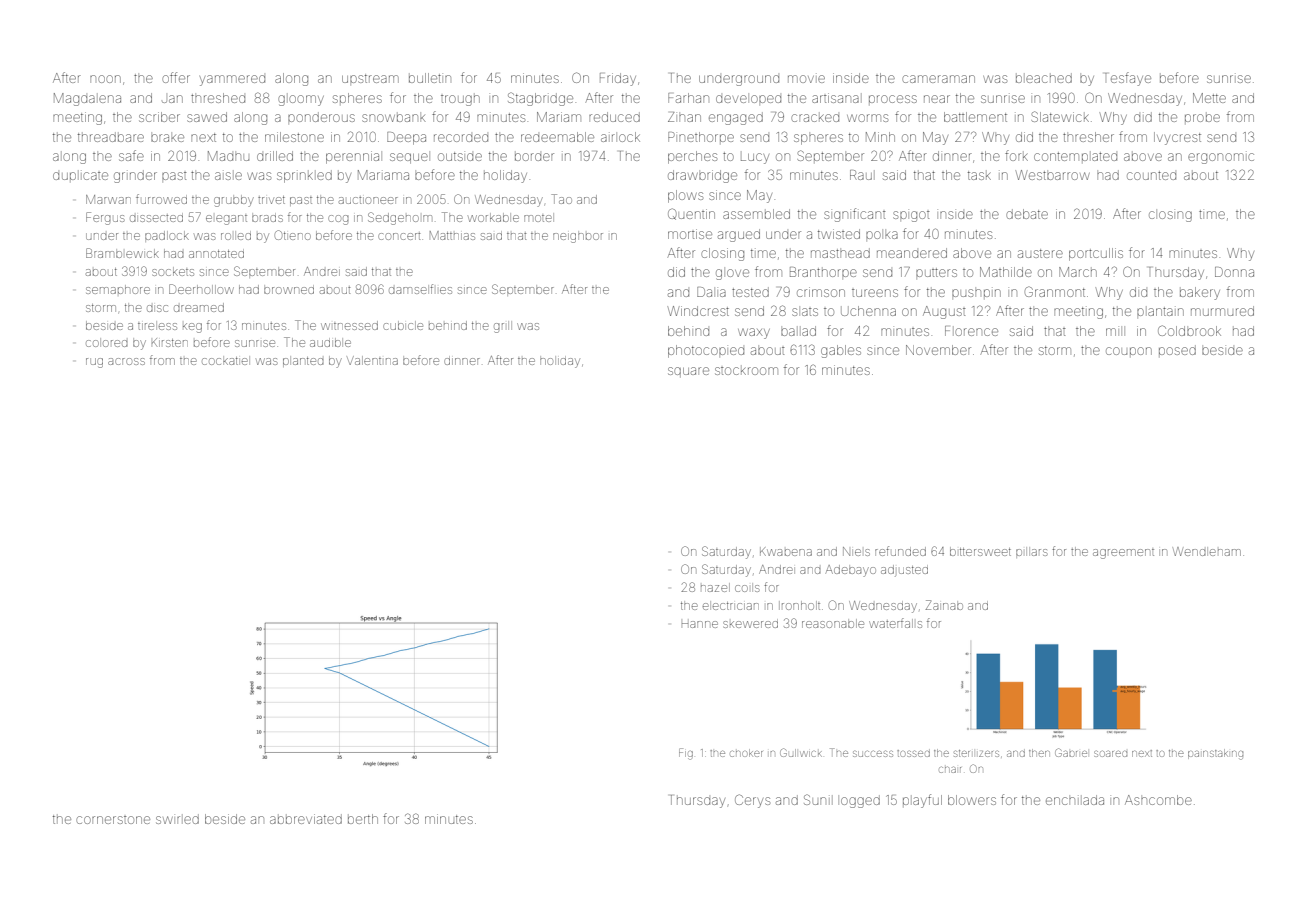 The width and height of the image is (1308, 924). I want to click on rug, so click(94, 363).
